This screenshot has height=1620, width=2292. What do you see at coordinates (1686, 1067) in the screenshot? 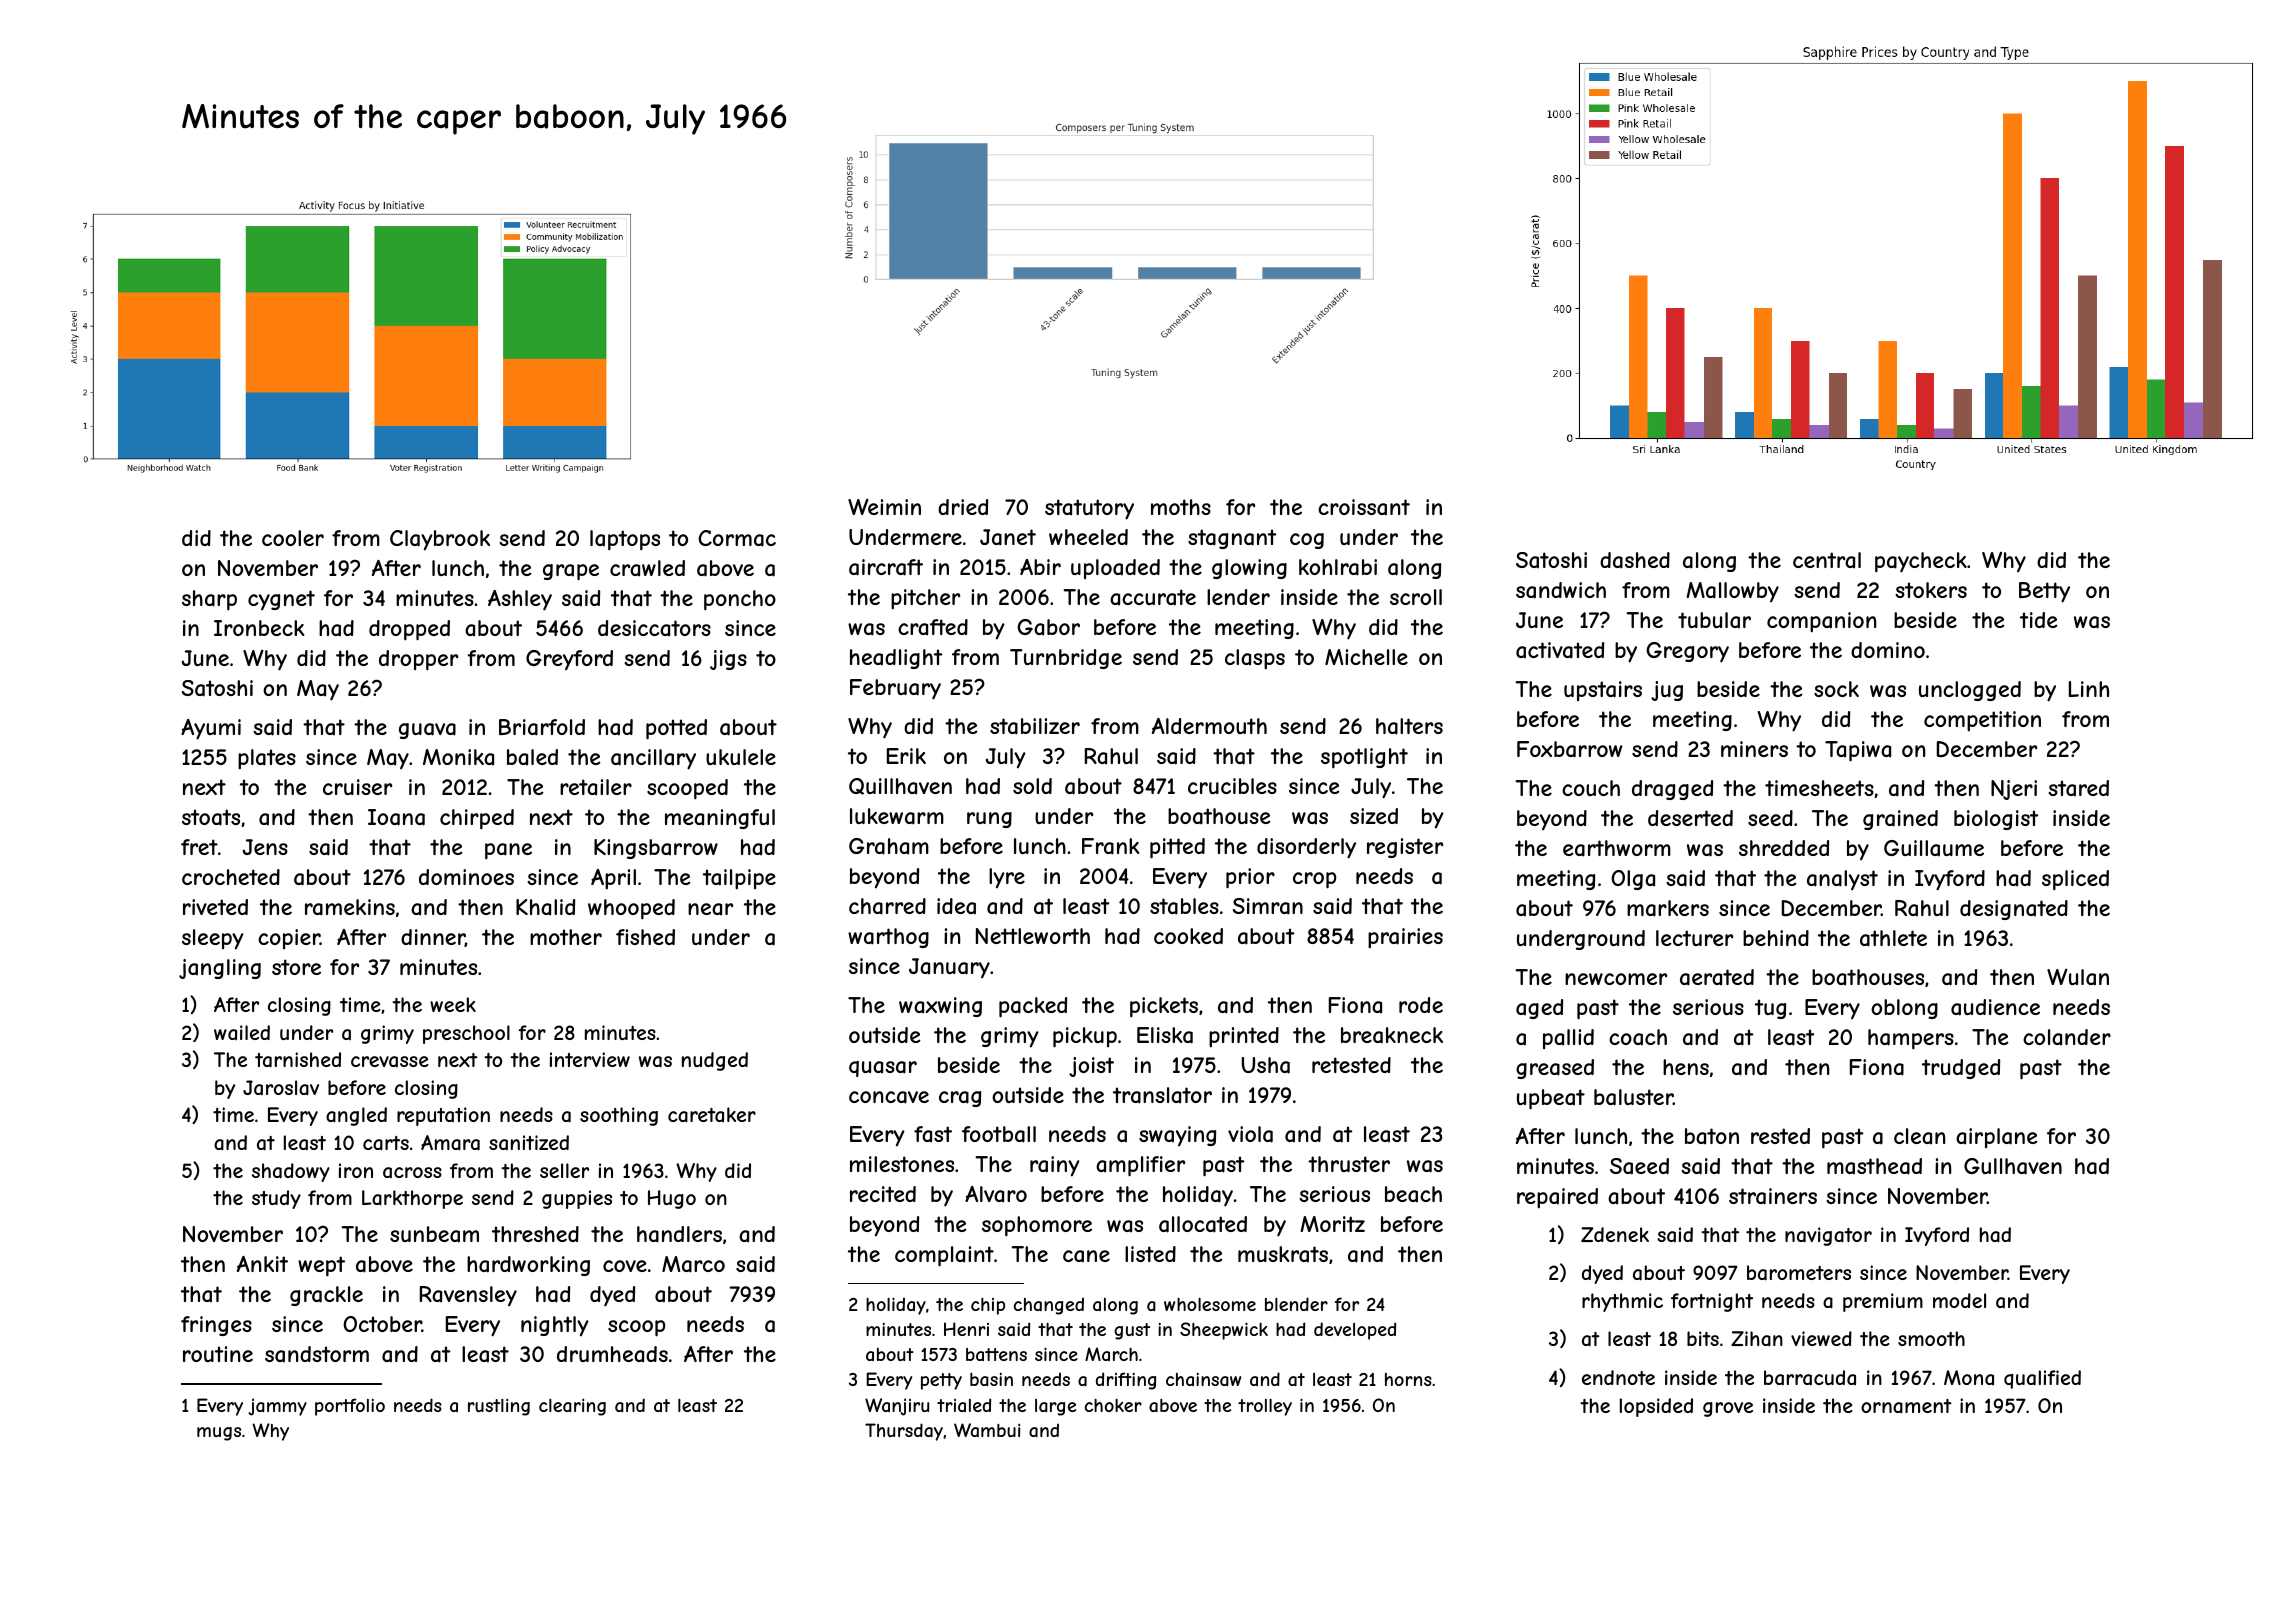
I see `hens` at bounding box center [1686, 1067].
